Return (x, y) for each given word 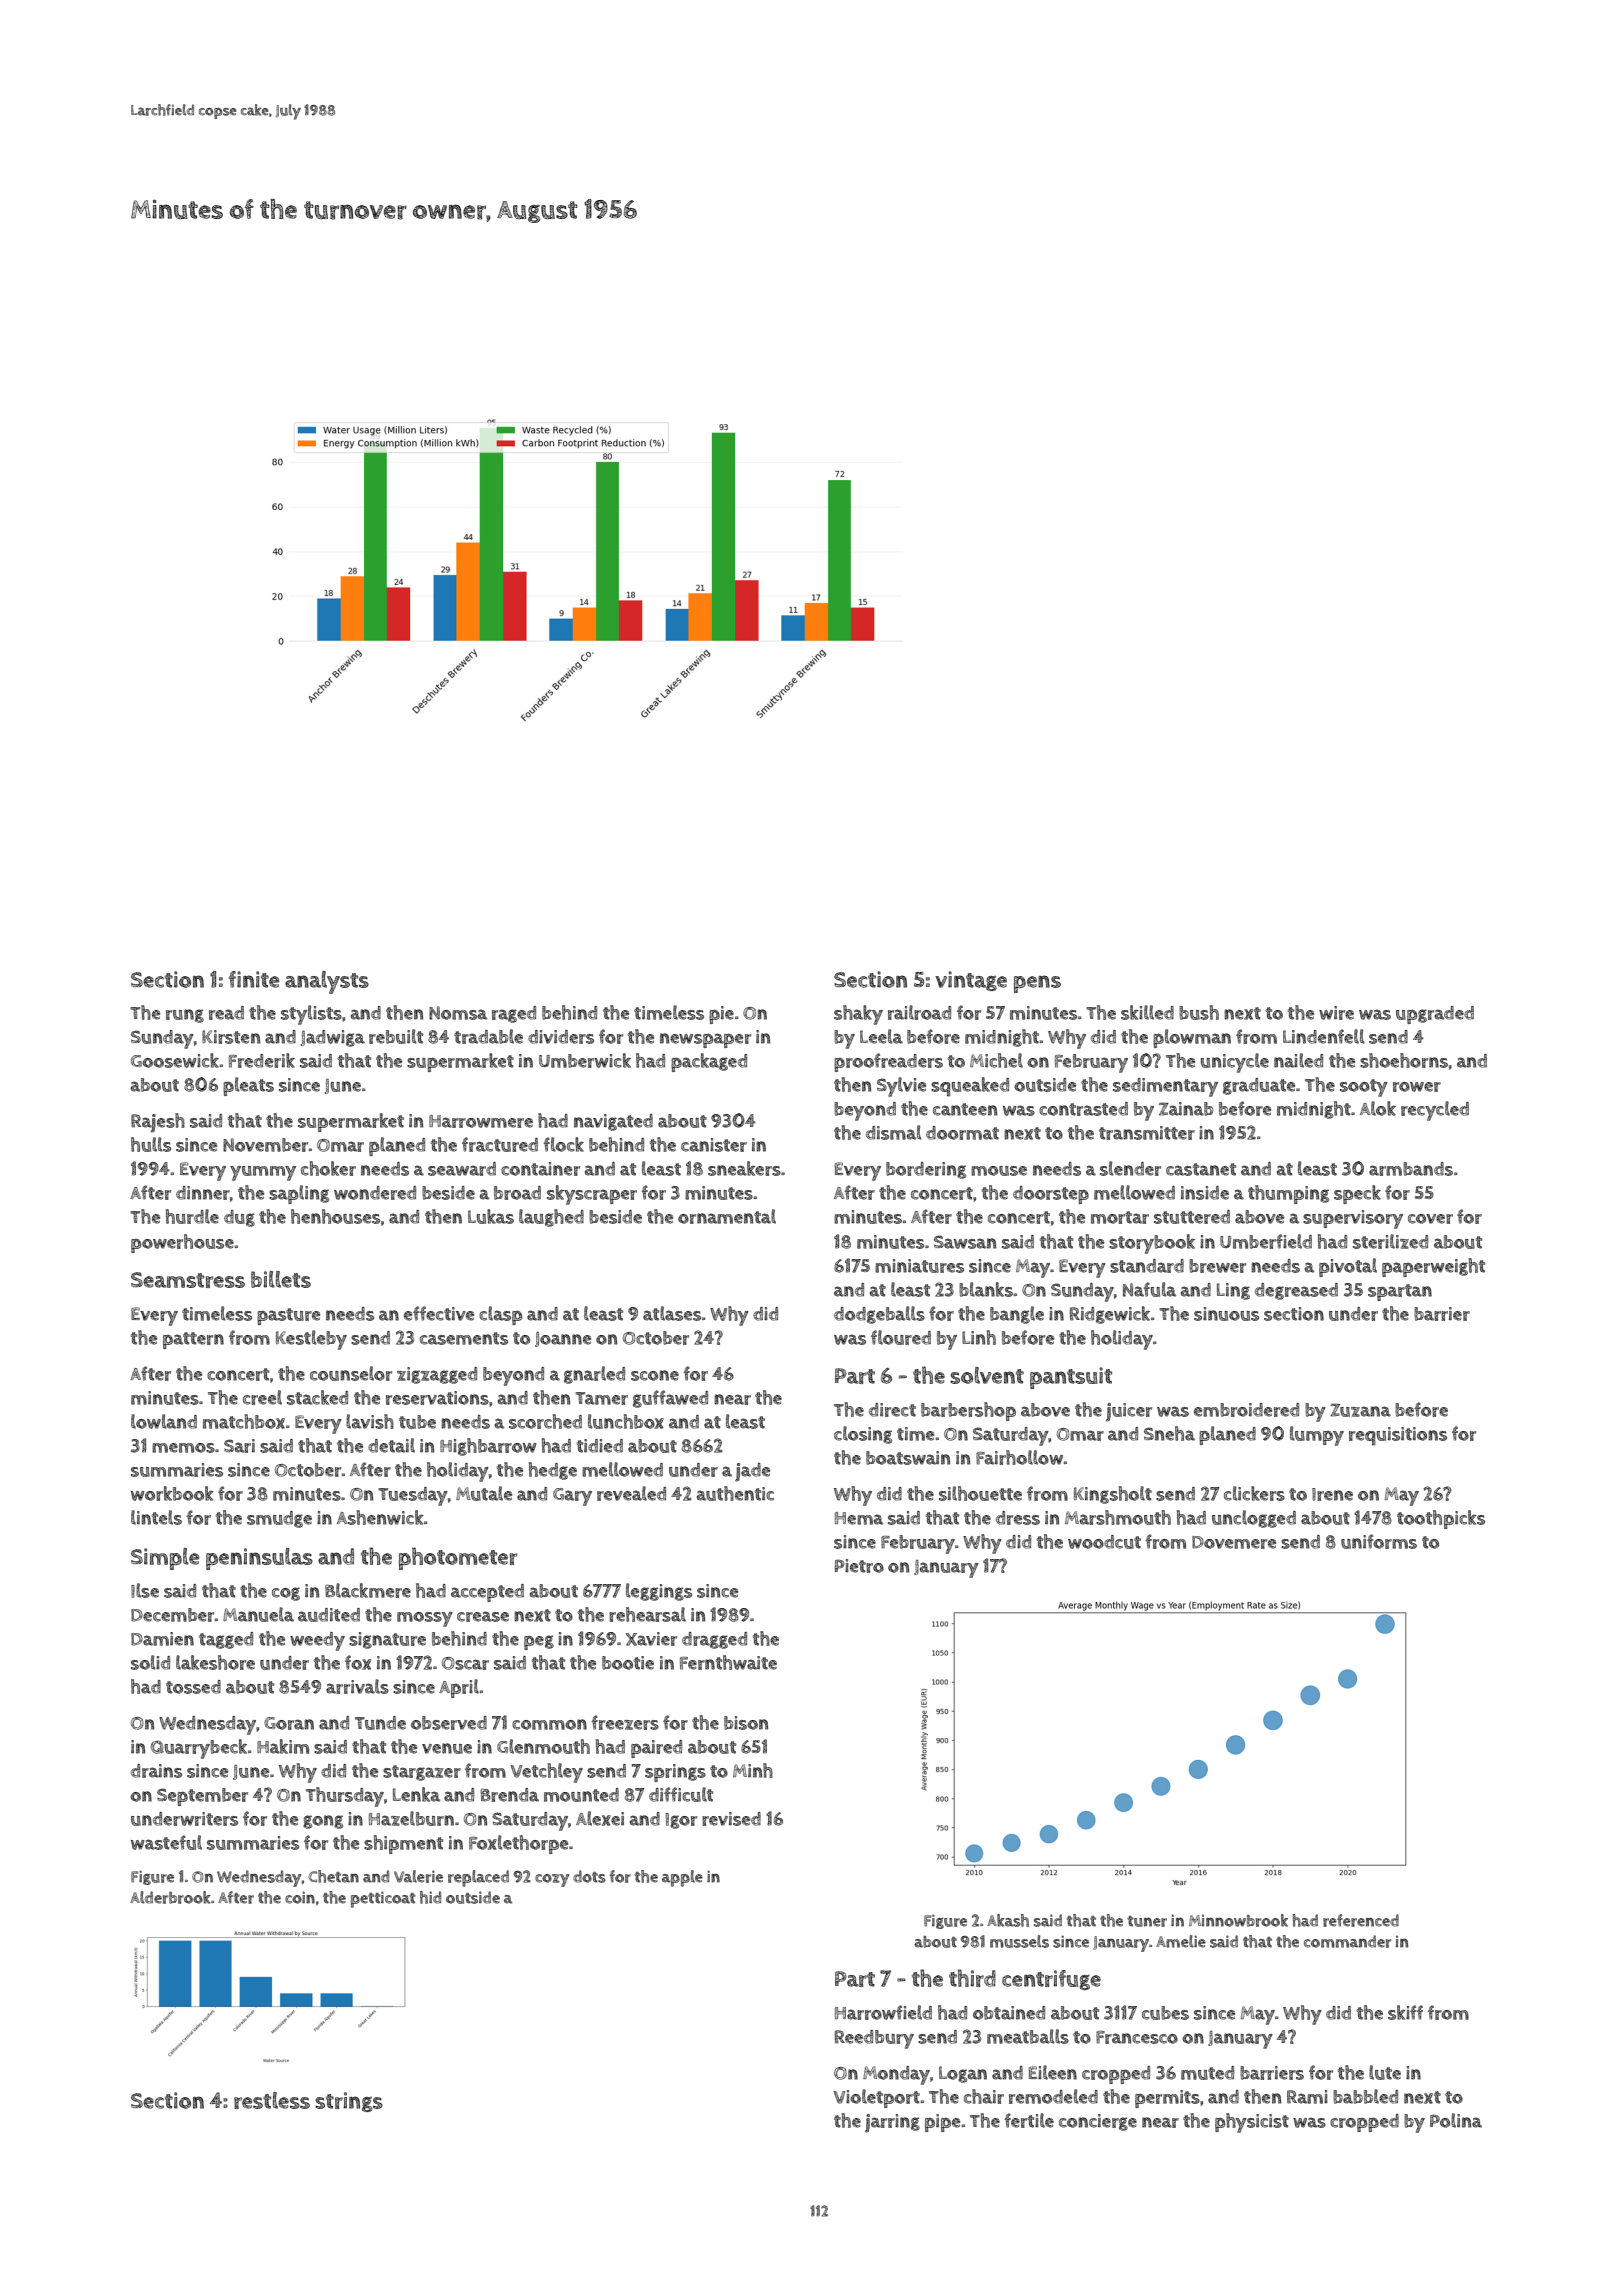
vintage (971, 981)
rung (185, 1016)
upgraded (1435, 1015)
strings (349, 2102)
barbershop (968, 1411)
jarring (892, 2123)
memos (183, 1448)
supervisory (1353, 1219)
